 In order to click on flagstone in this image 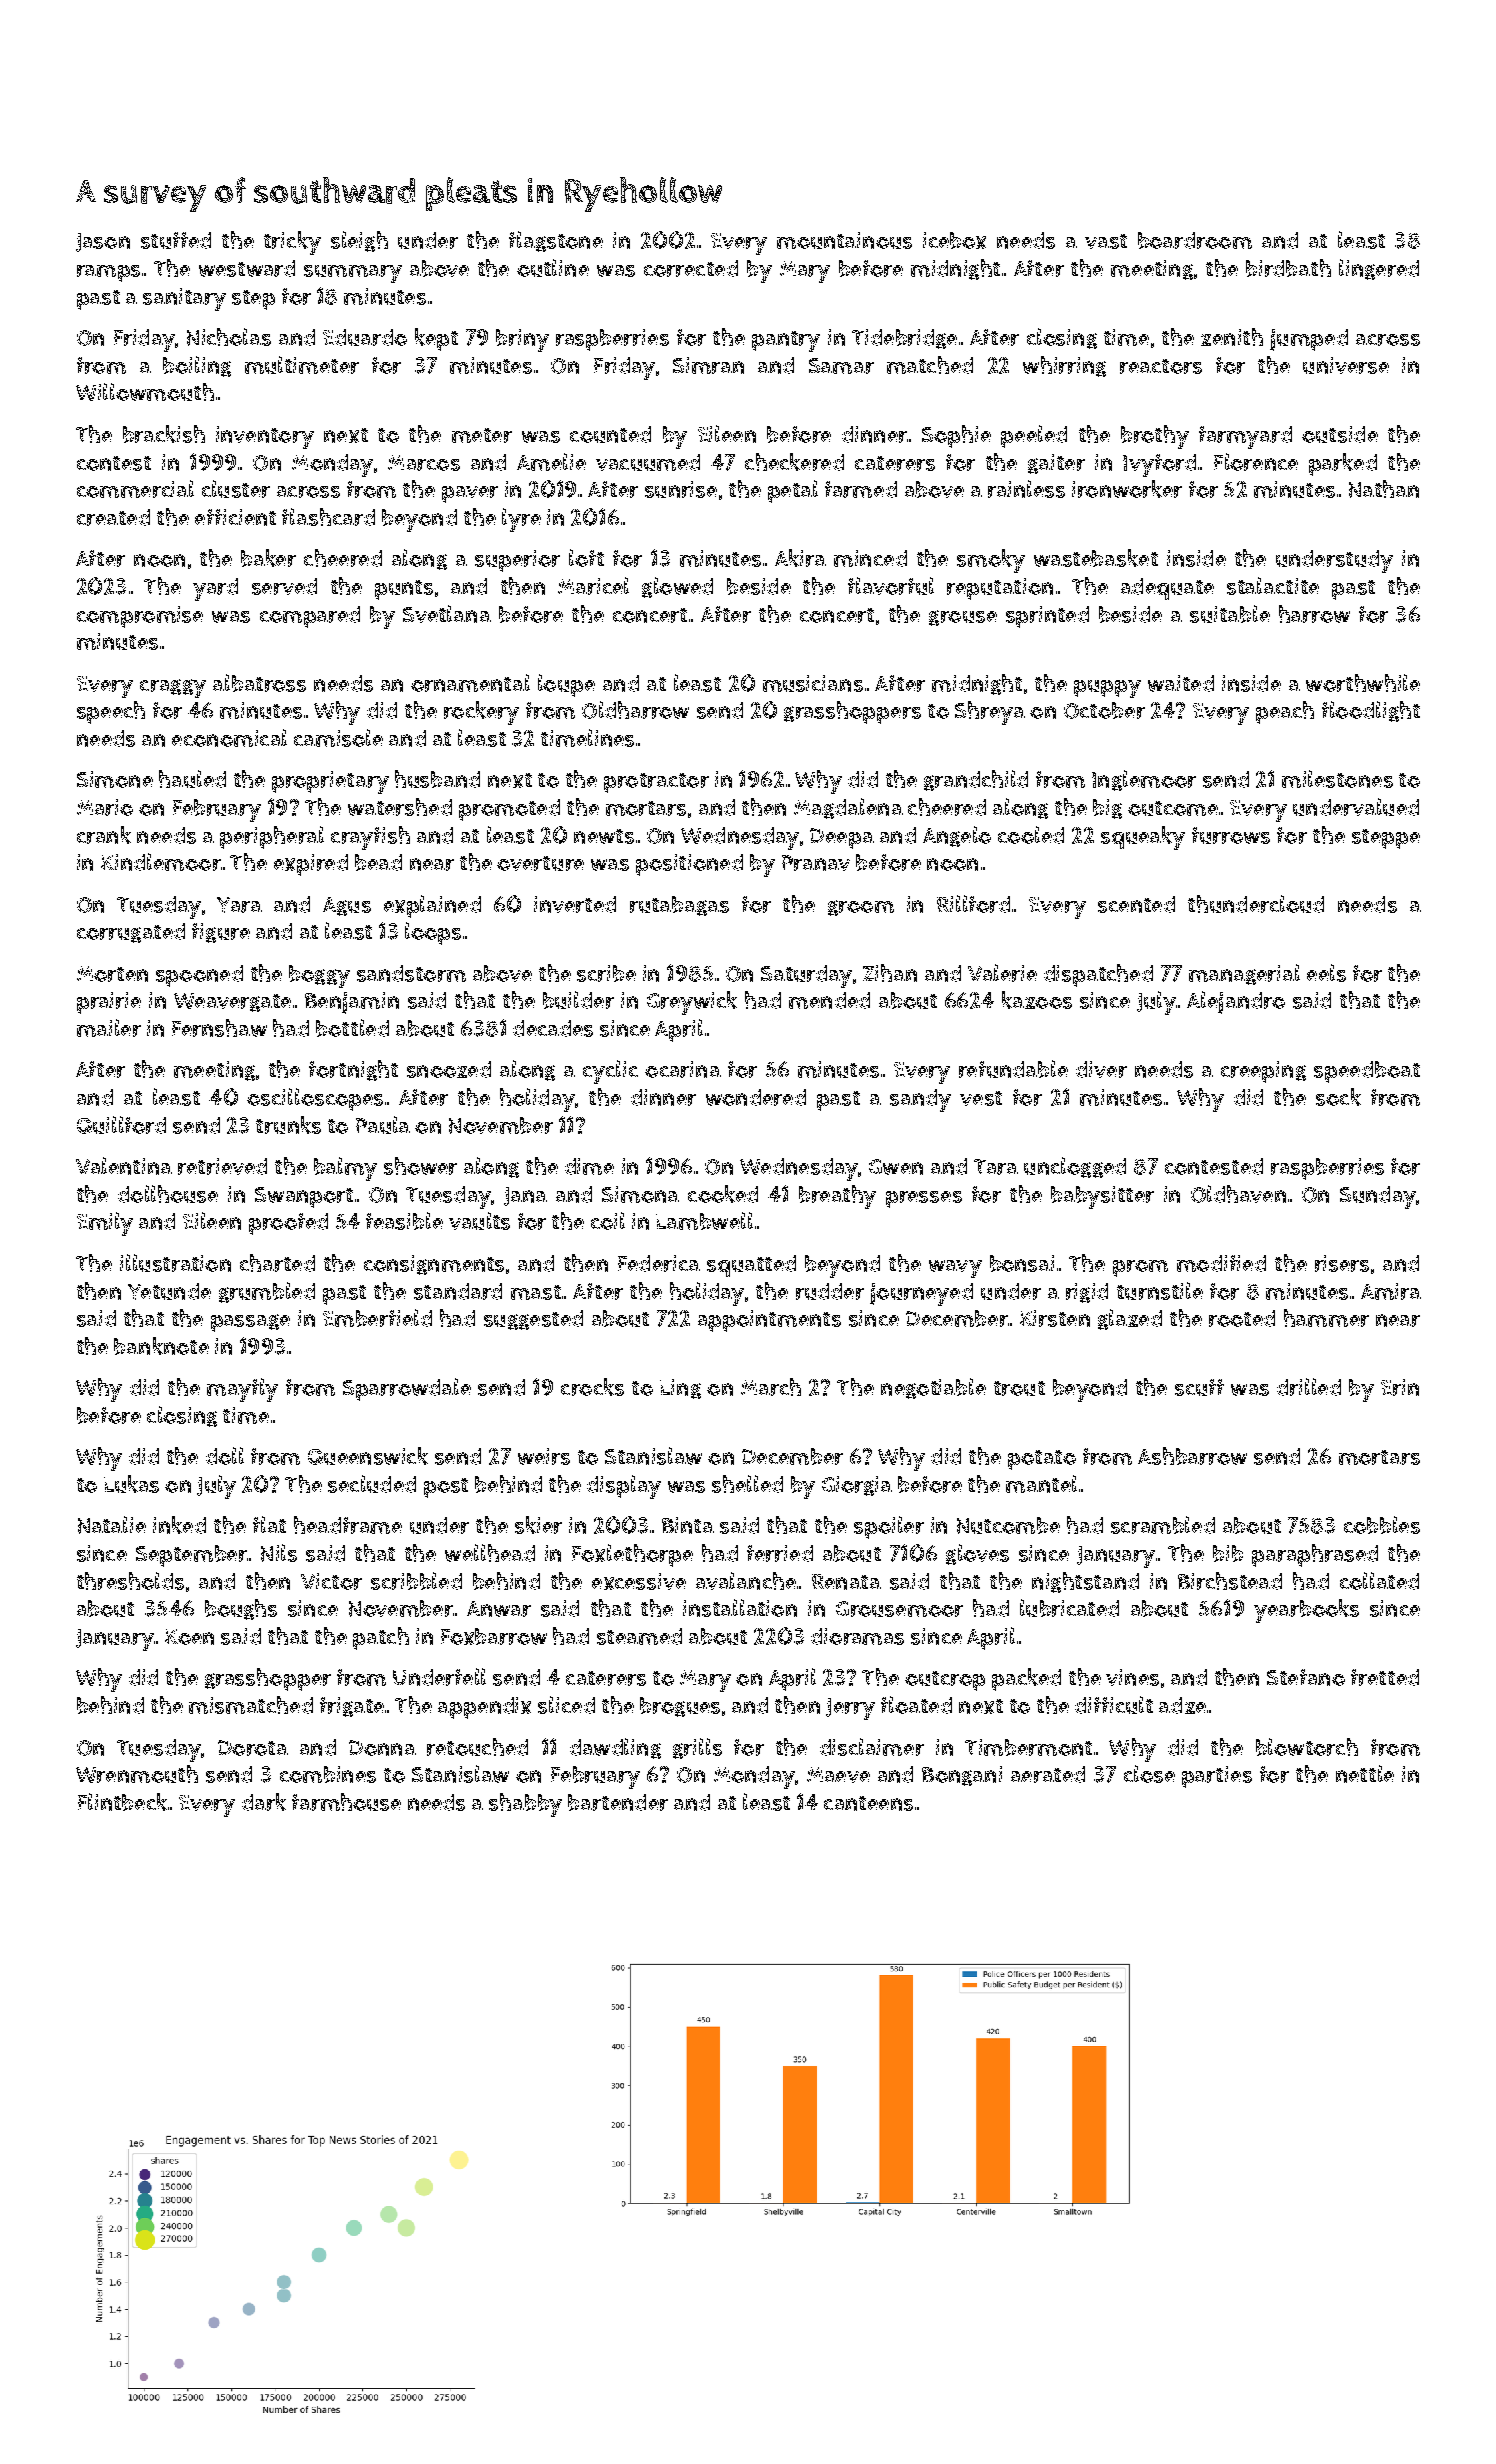, I will do `click(556, 241)`.
